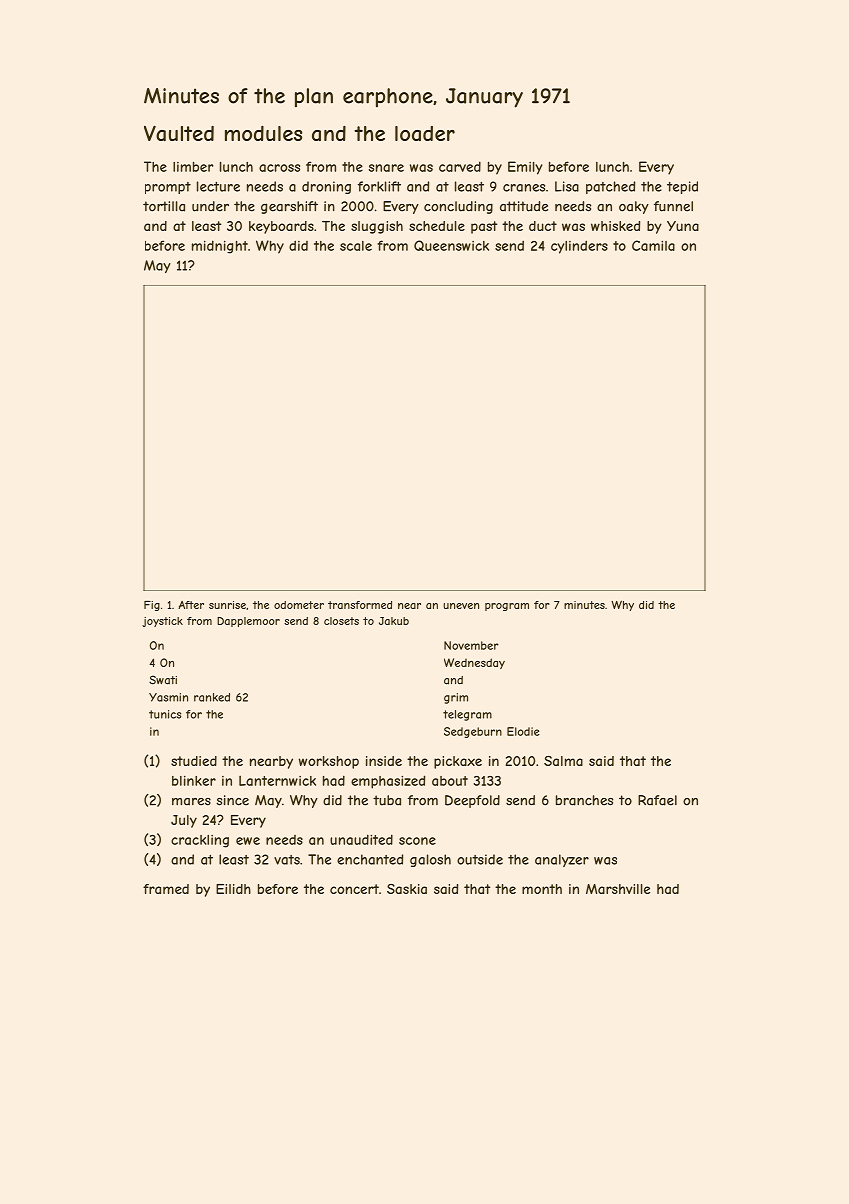 The width and height of the document is (849, 1204). Describe the element at coordinates (299, 605) in the document. I see `odometer` at that location.
